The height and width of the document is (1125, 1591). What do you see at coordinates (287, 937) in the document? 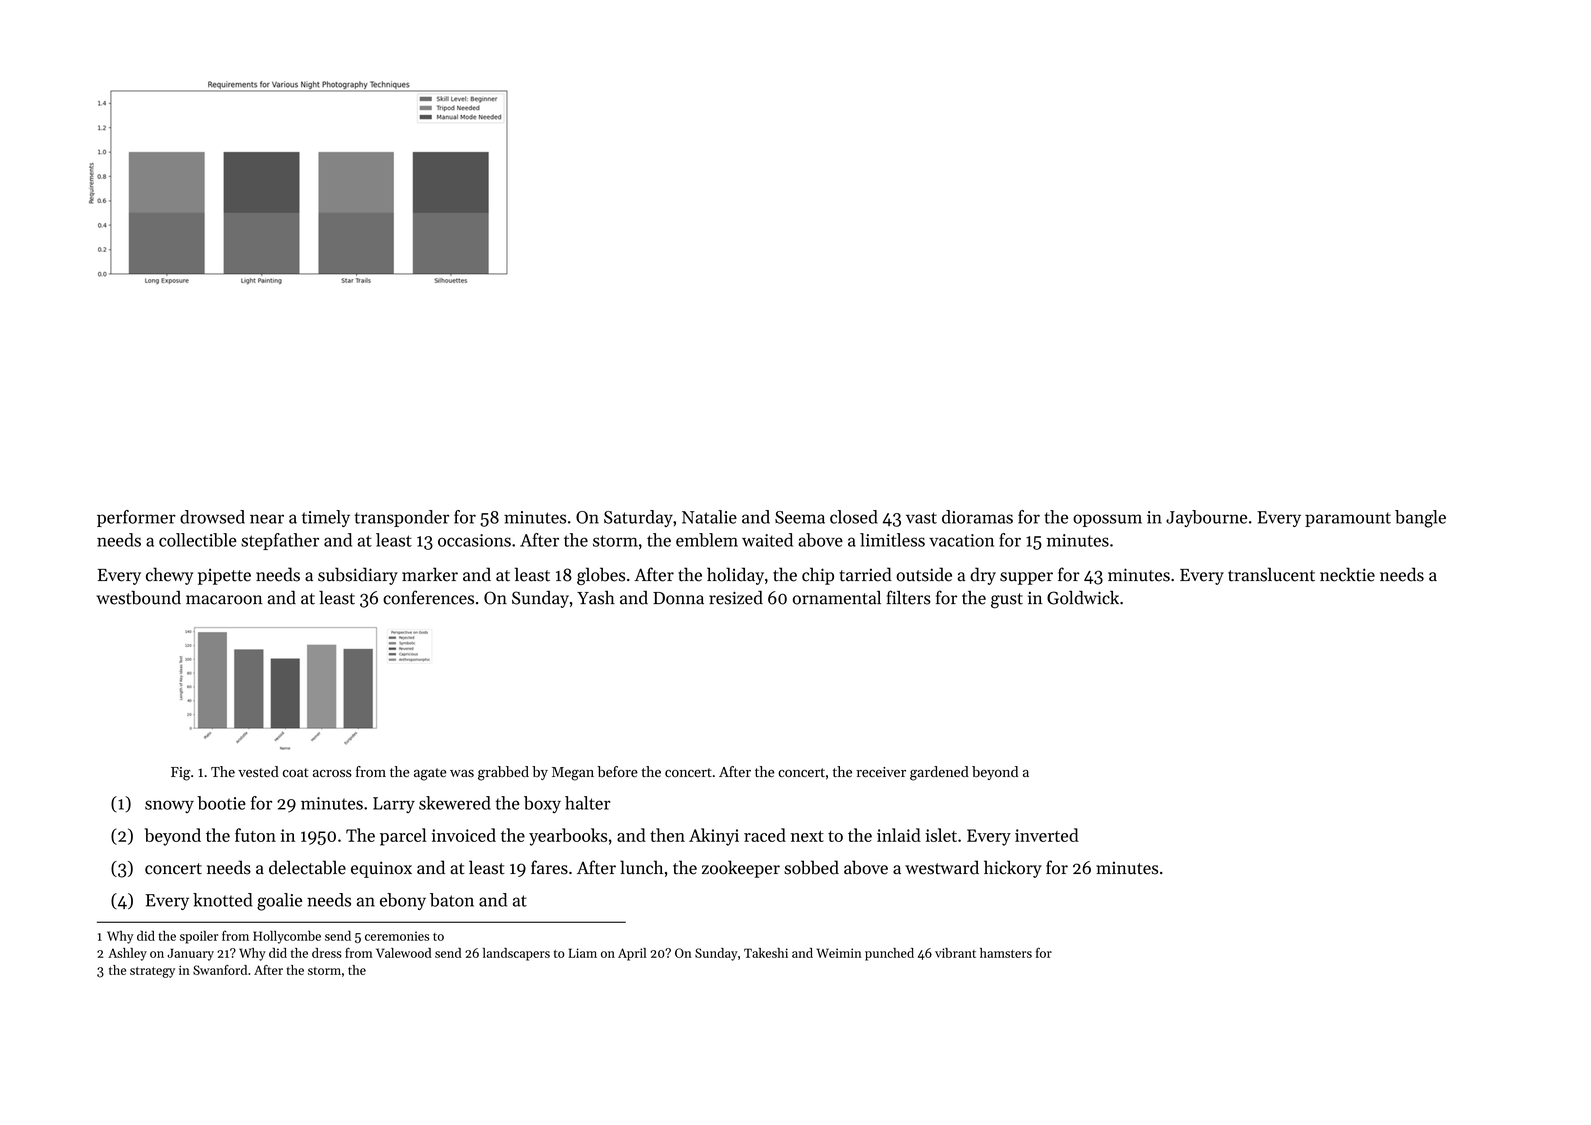
I see `Hollycombe` at bounding box center [287, 937].
